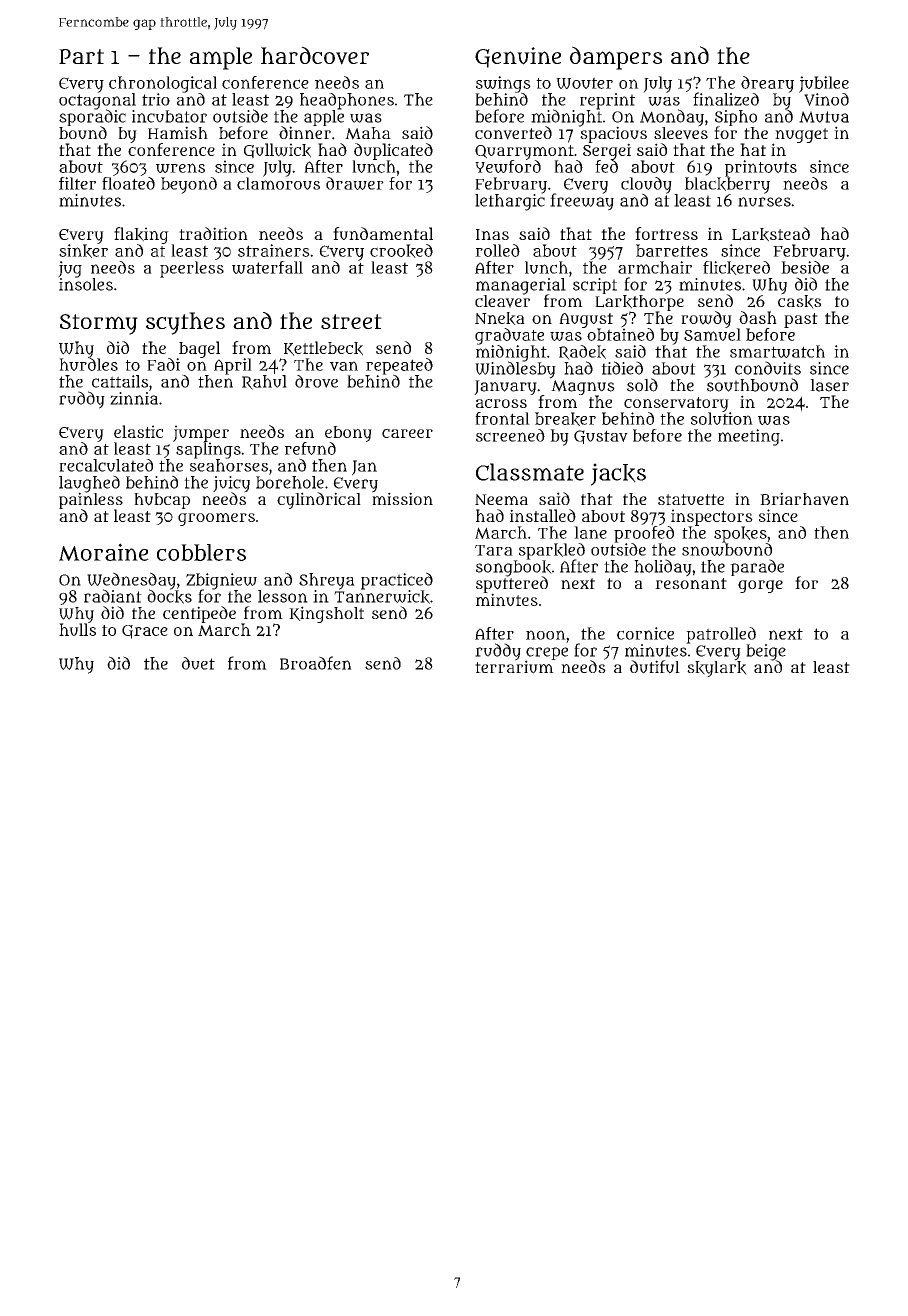 The width and height of the image is (908, 1316). I want to click on incubator, so click(169, 116).
